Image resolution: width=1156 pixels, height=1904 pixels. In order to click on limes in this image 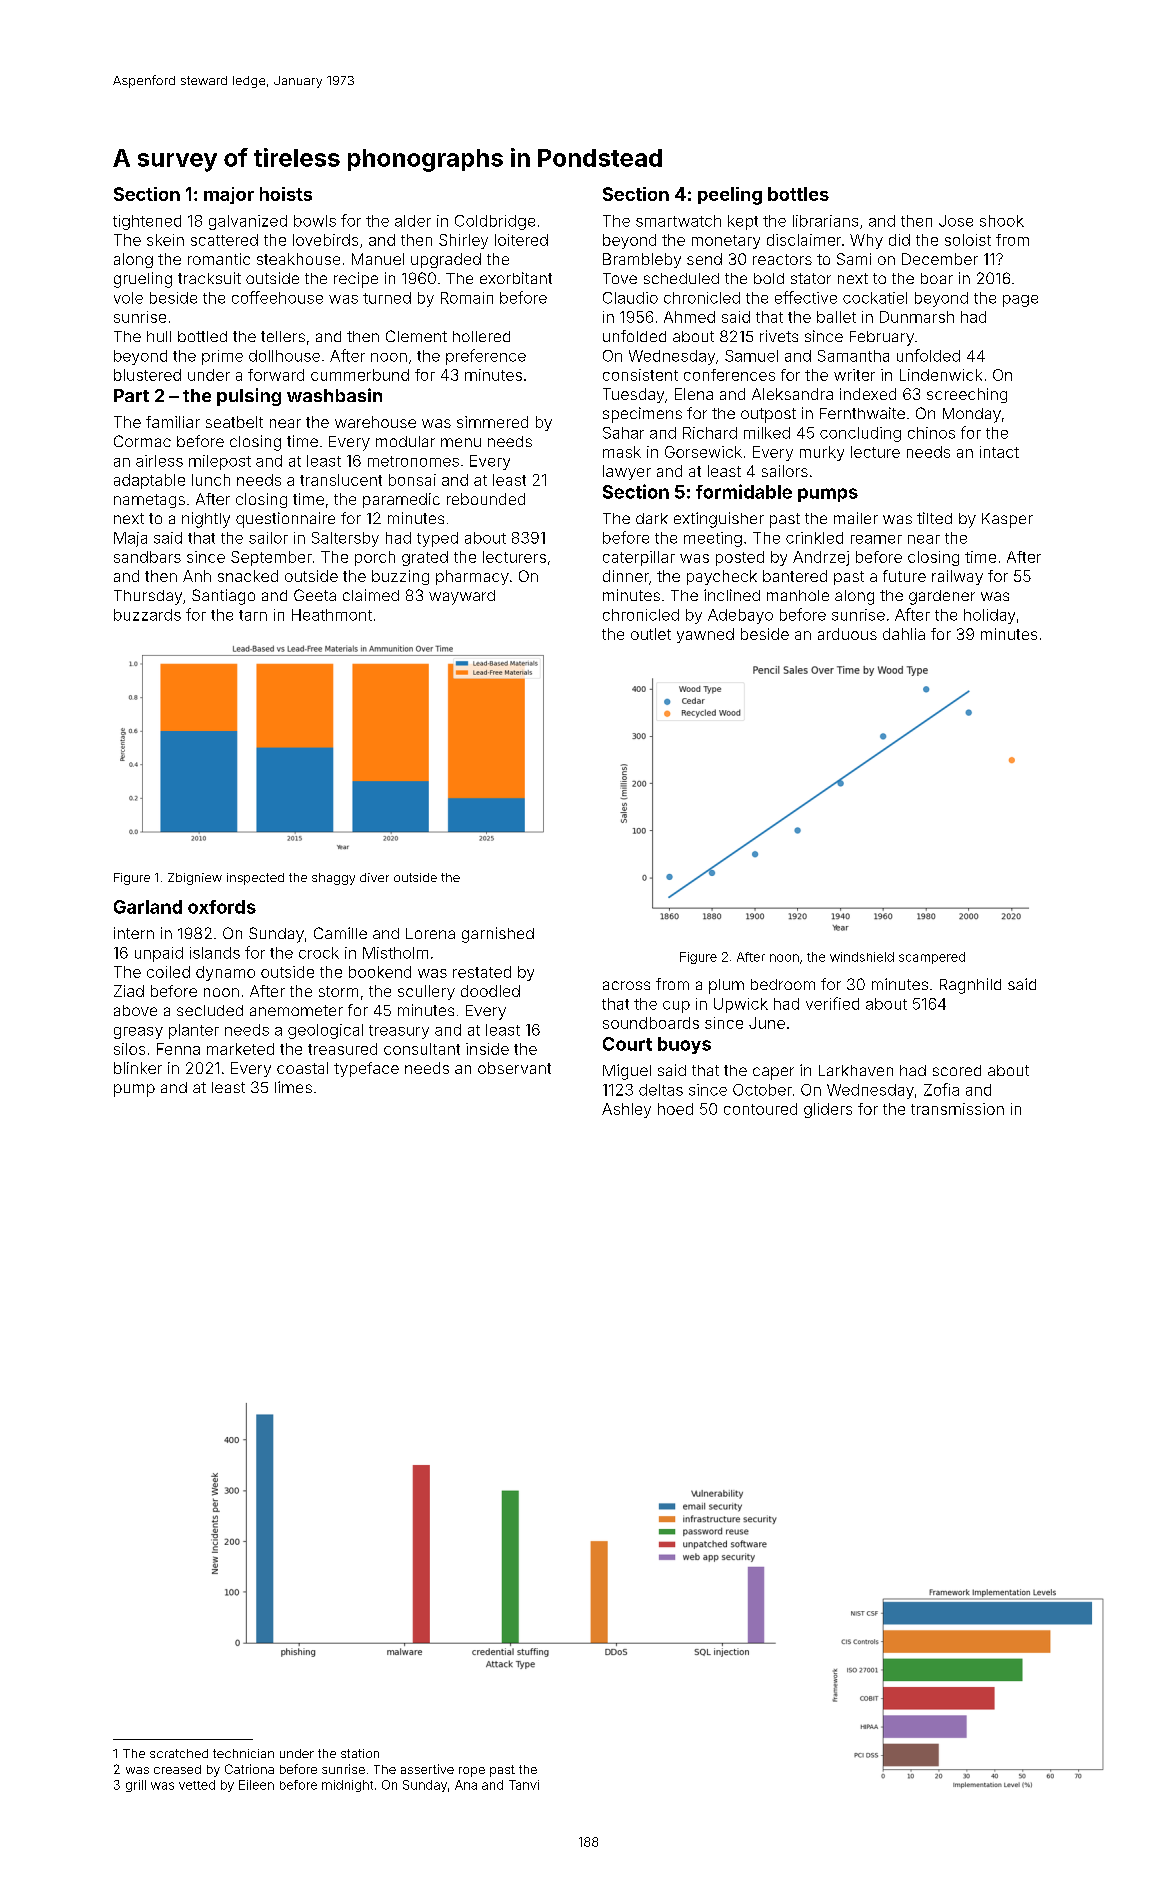, I will do `click(293, 1087)`.
